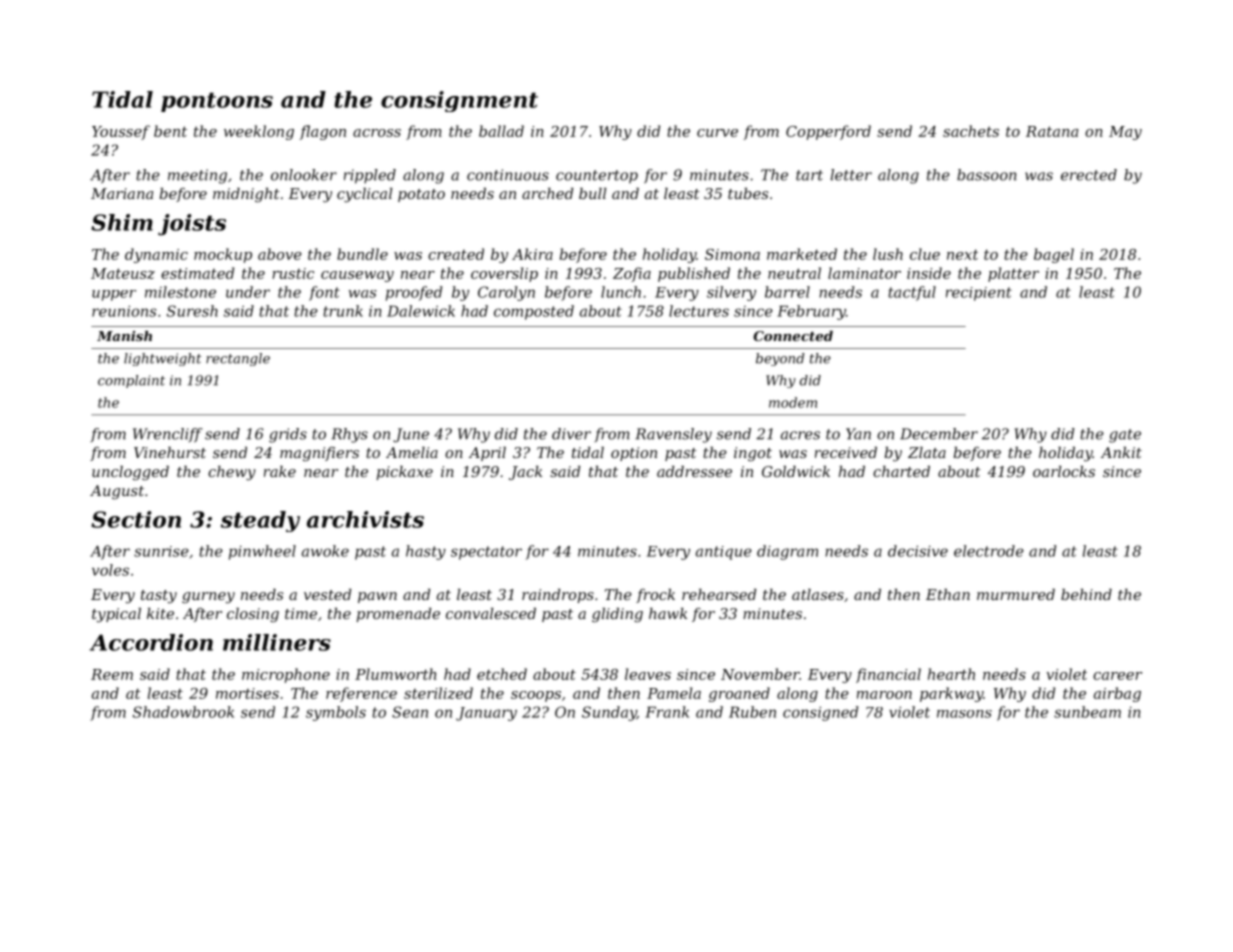 The width and height of the screenshot is (1233, 952). What do you see at coordinates (398, 615) in the screenshot?
I see `promenade` at bounding box center [398, 615].
